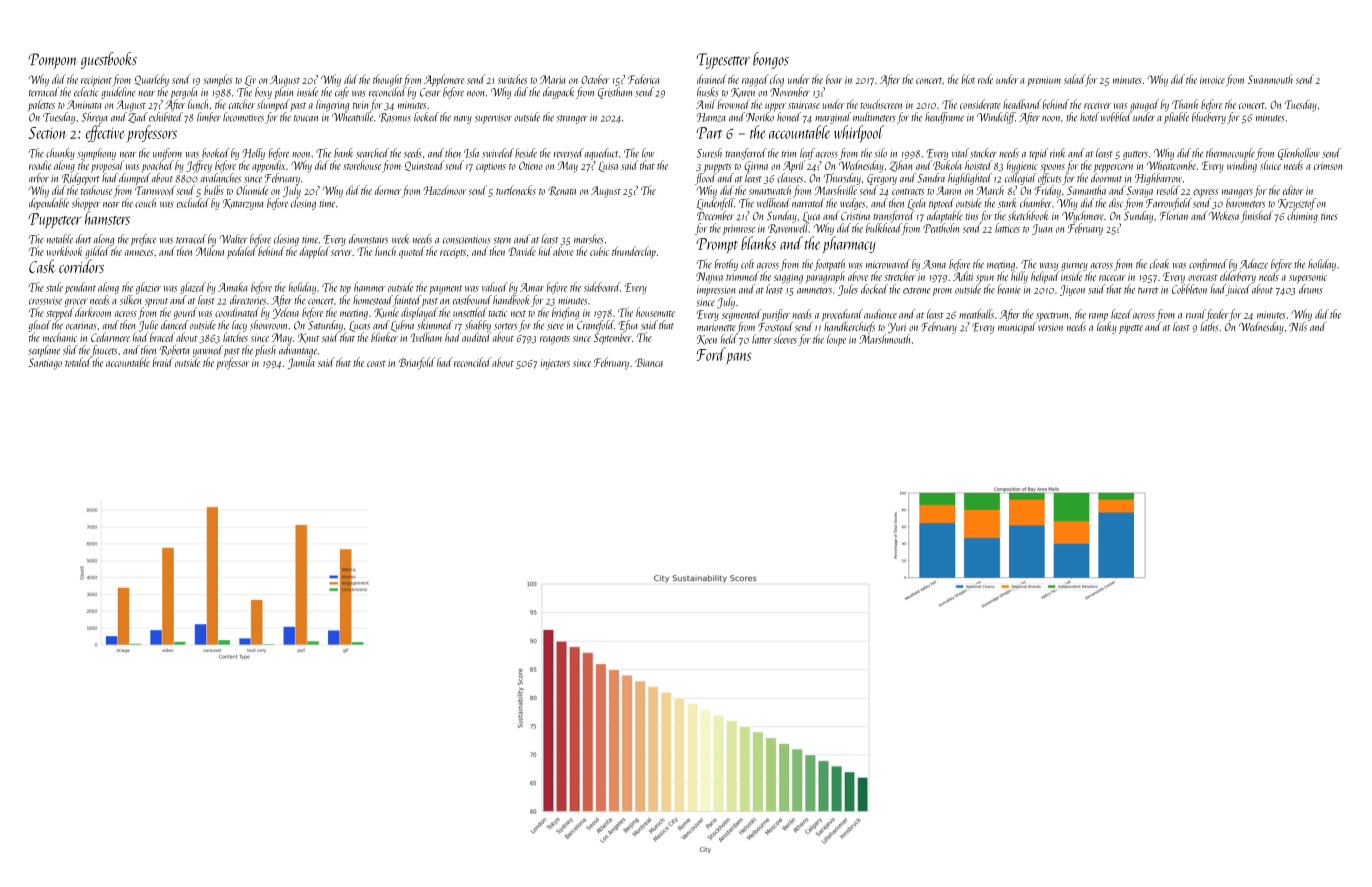  I want to click on procedural, so click(842, 315).
